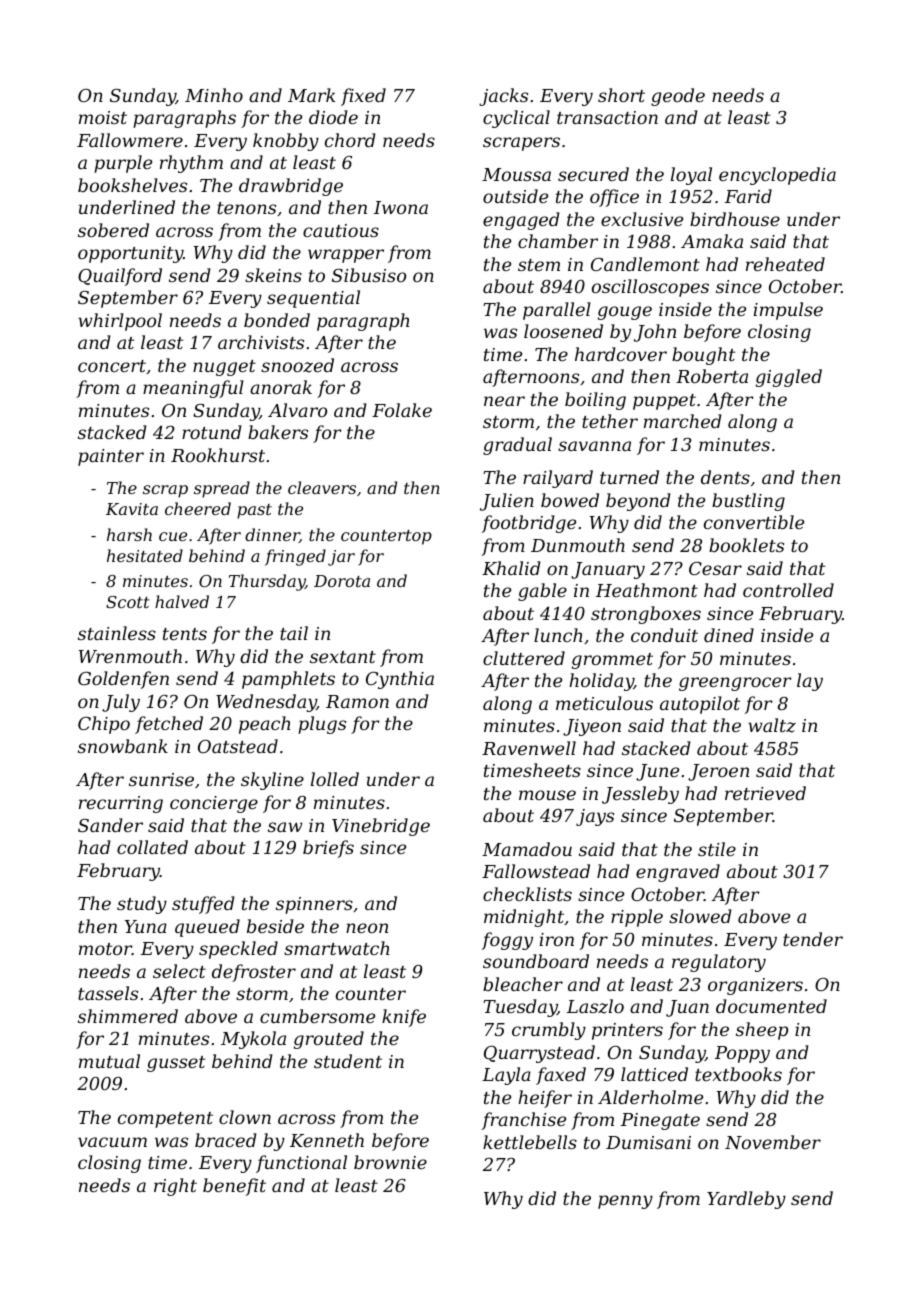  I want to click on benefit, so click(234, 1187).
